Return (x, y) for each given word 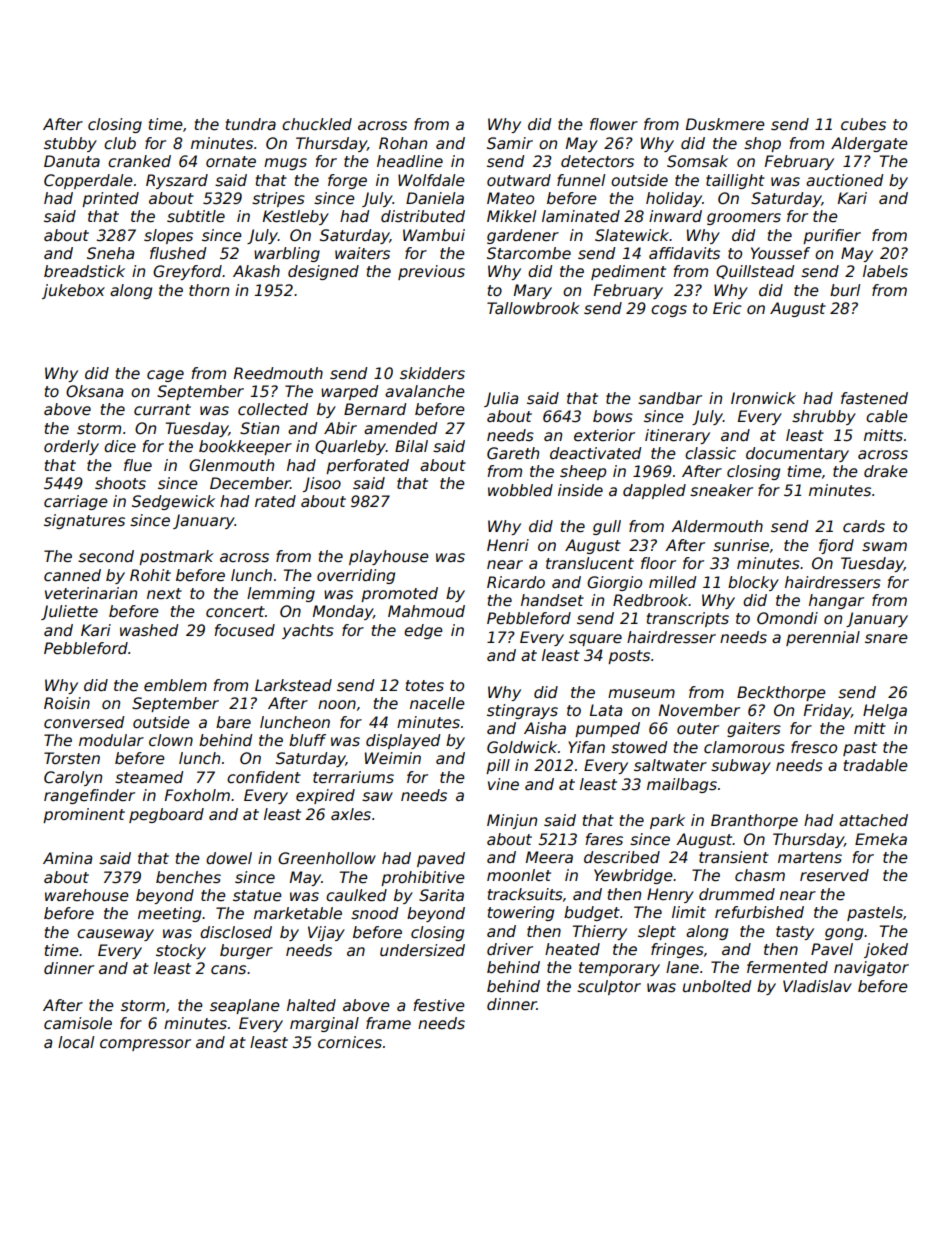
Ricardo (516, 582)
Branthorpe (754, 821)
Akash (256, 271)
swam (884, 547)
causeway (115, 935)
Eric (727, 308)
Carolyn (73, 778)
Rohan (403, 143)
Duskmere (725, 124)
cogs (669, 311)
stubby (70, 144)
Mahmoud (426, 611)
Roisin (67, 703)
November (699, 710)
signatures (84, 521)
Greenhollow (327, 858)
